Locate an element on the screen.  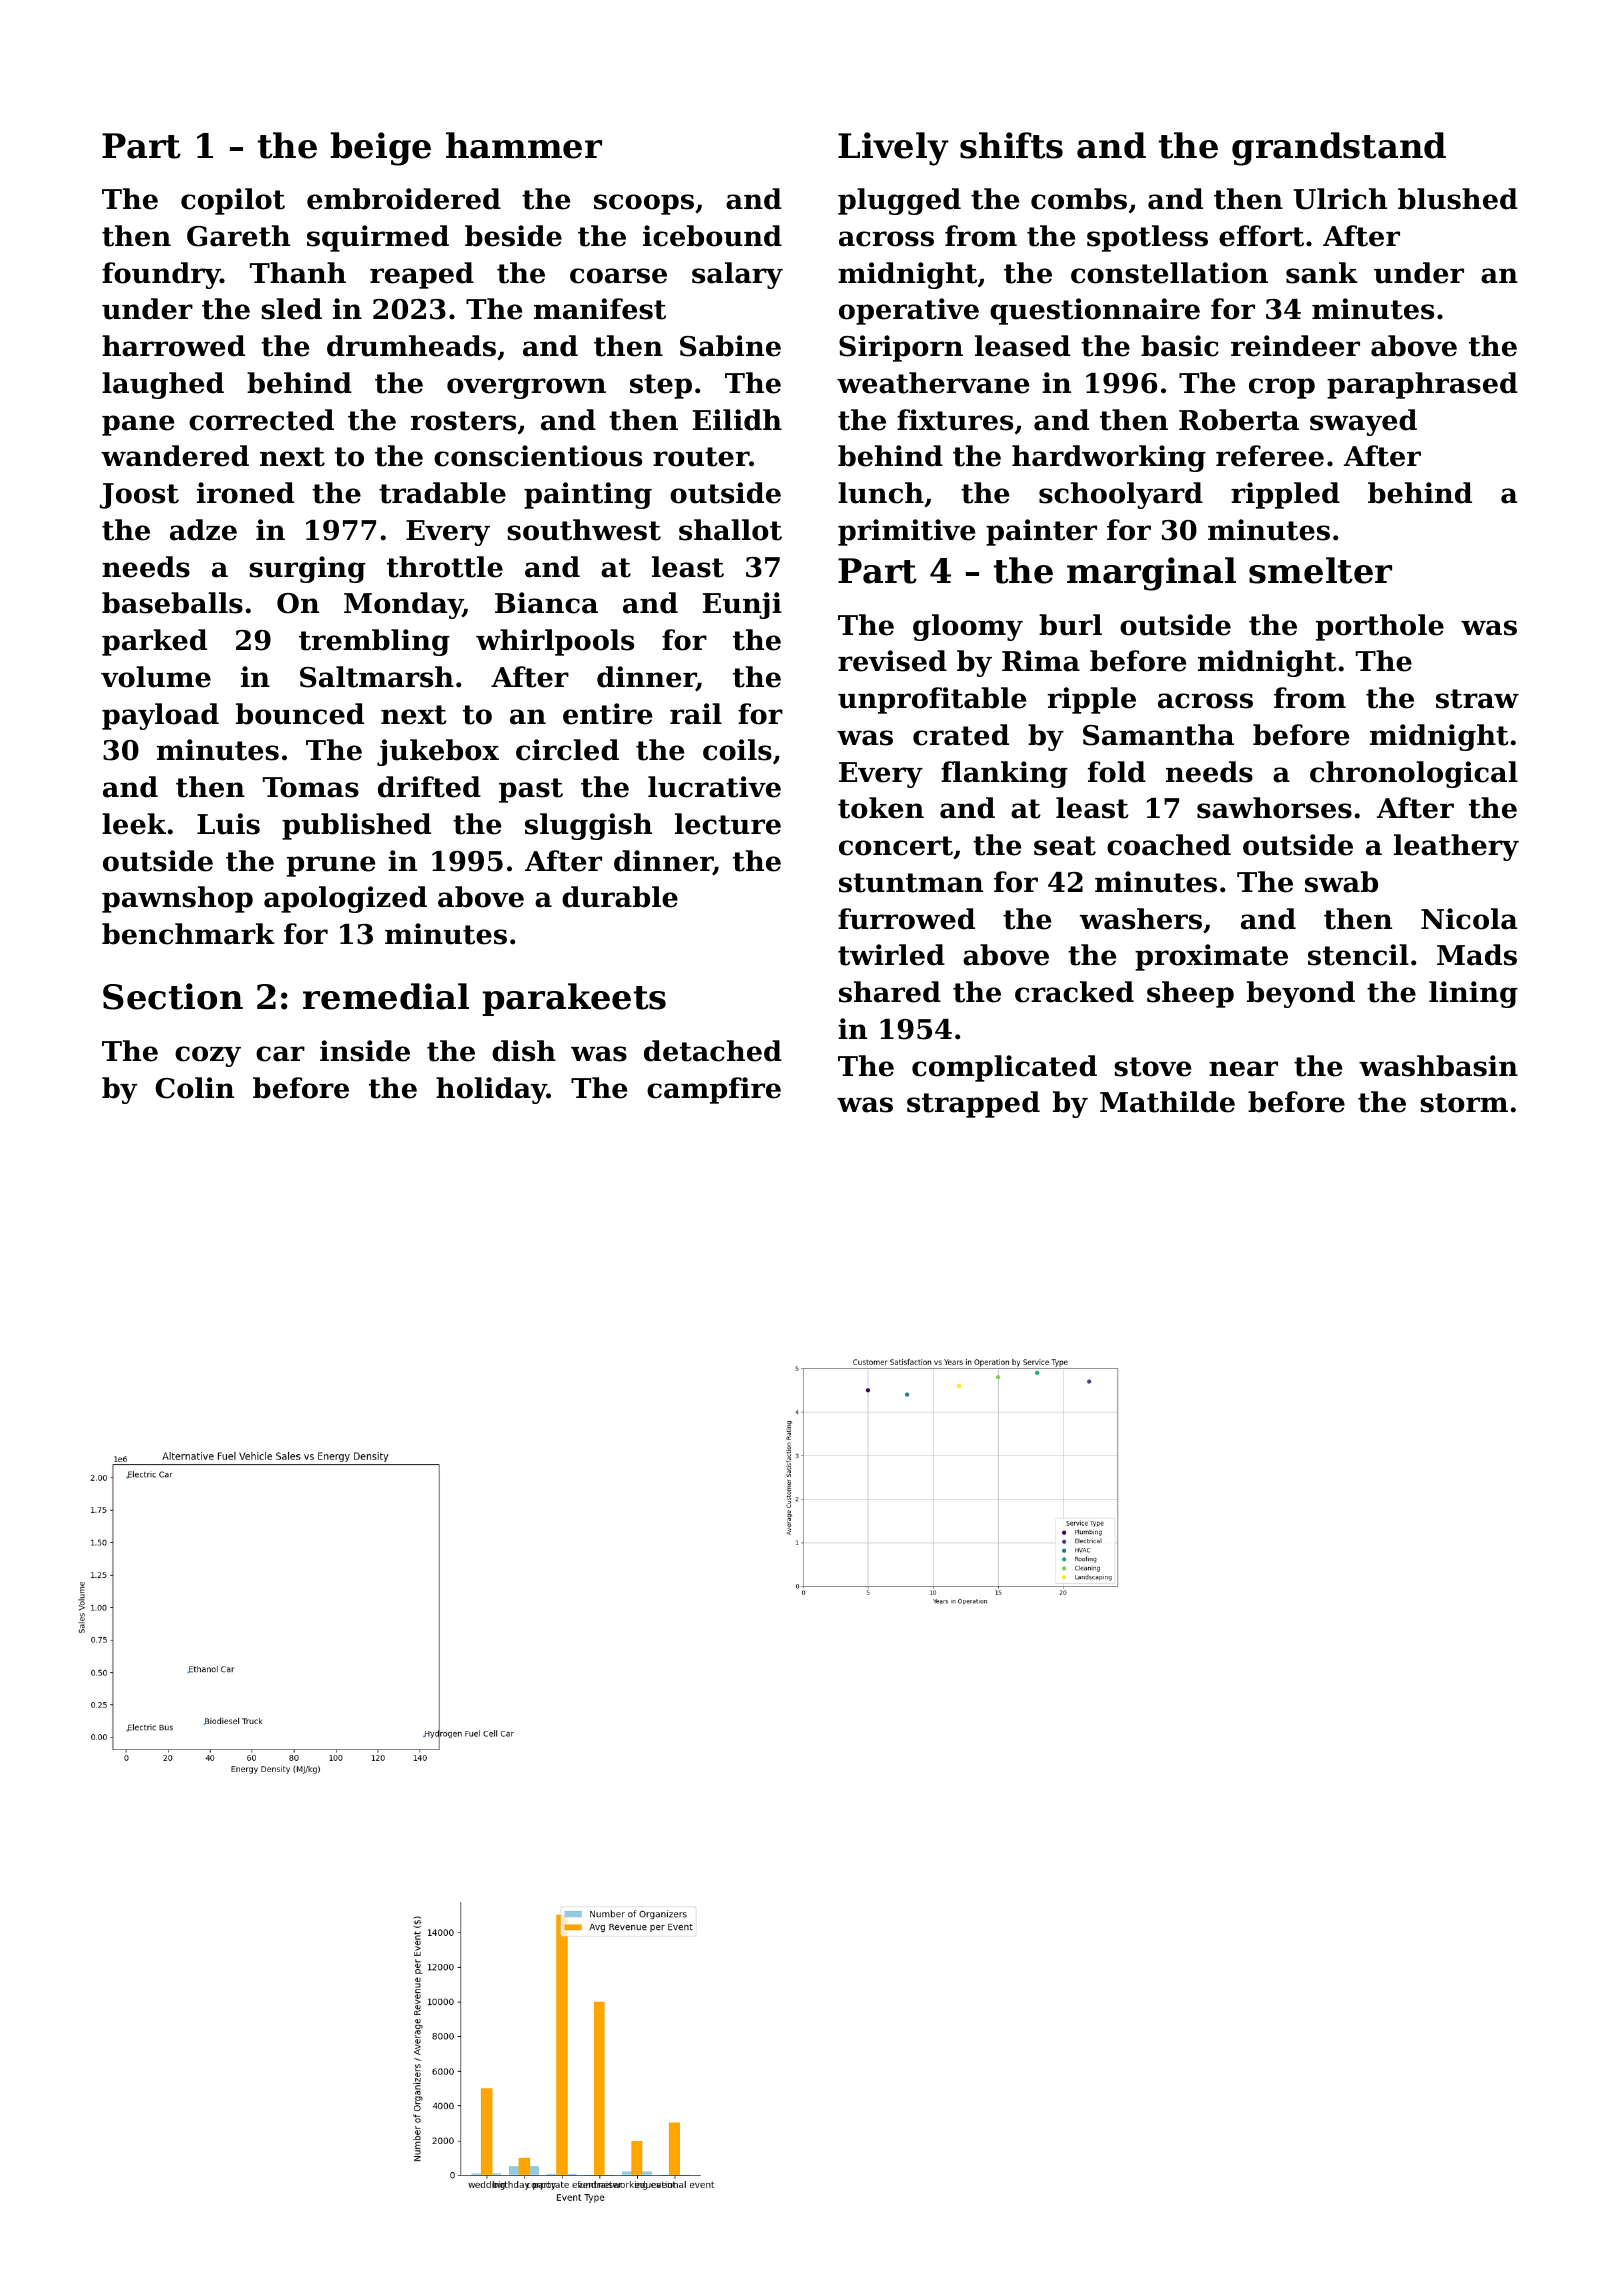
beige is located at coordinates (381, 149).
